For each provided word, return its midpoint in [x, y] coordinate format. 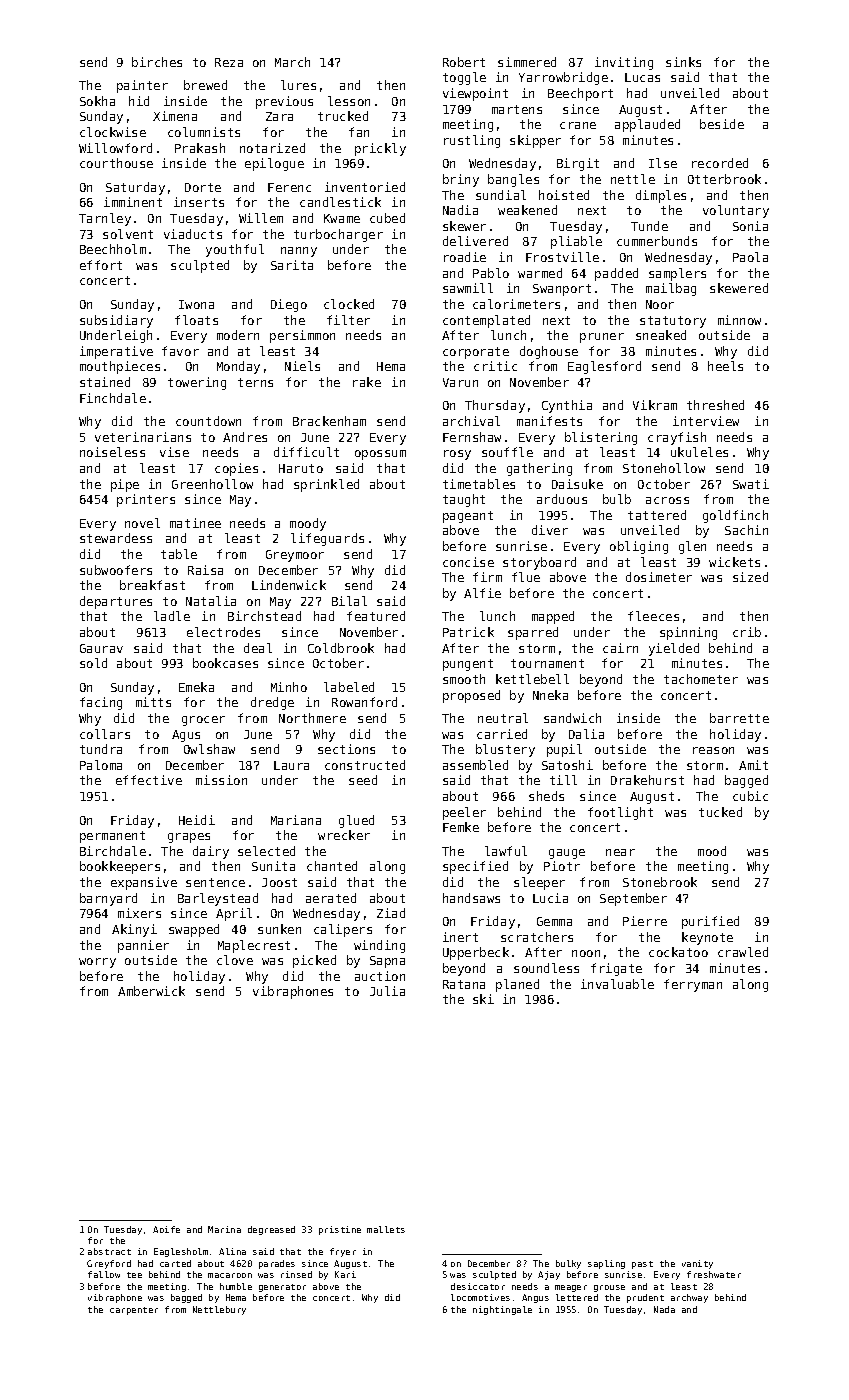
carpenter [134, 1311]
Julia [387, 991]
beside [722, 124]
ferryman [693, 985]
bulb [617, 499]
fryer [343, 1252]
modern [238, 335]
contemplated [486, 321]
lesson [349, 101]
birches [157, 62]
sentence [215, 882]
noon [586, 953]
